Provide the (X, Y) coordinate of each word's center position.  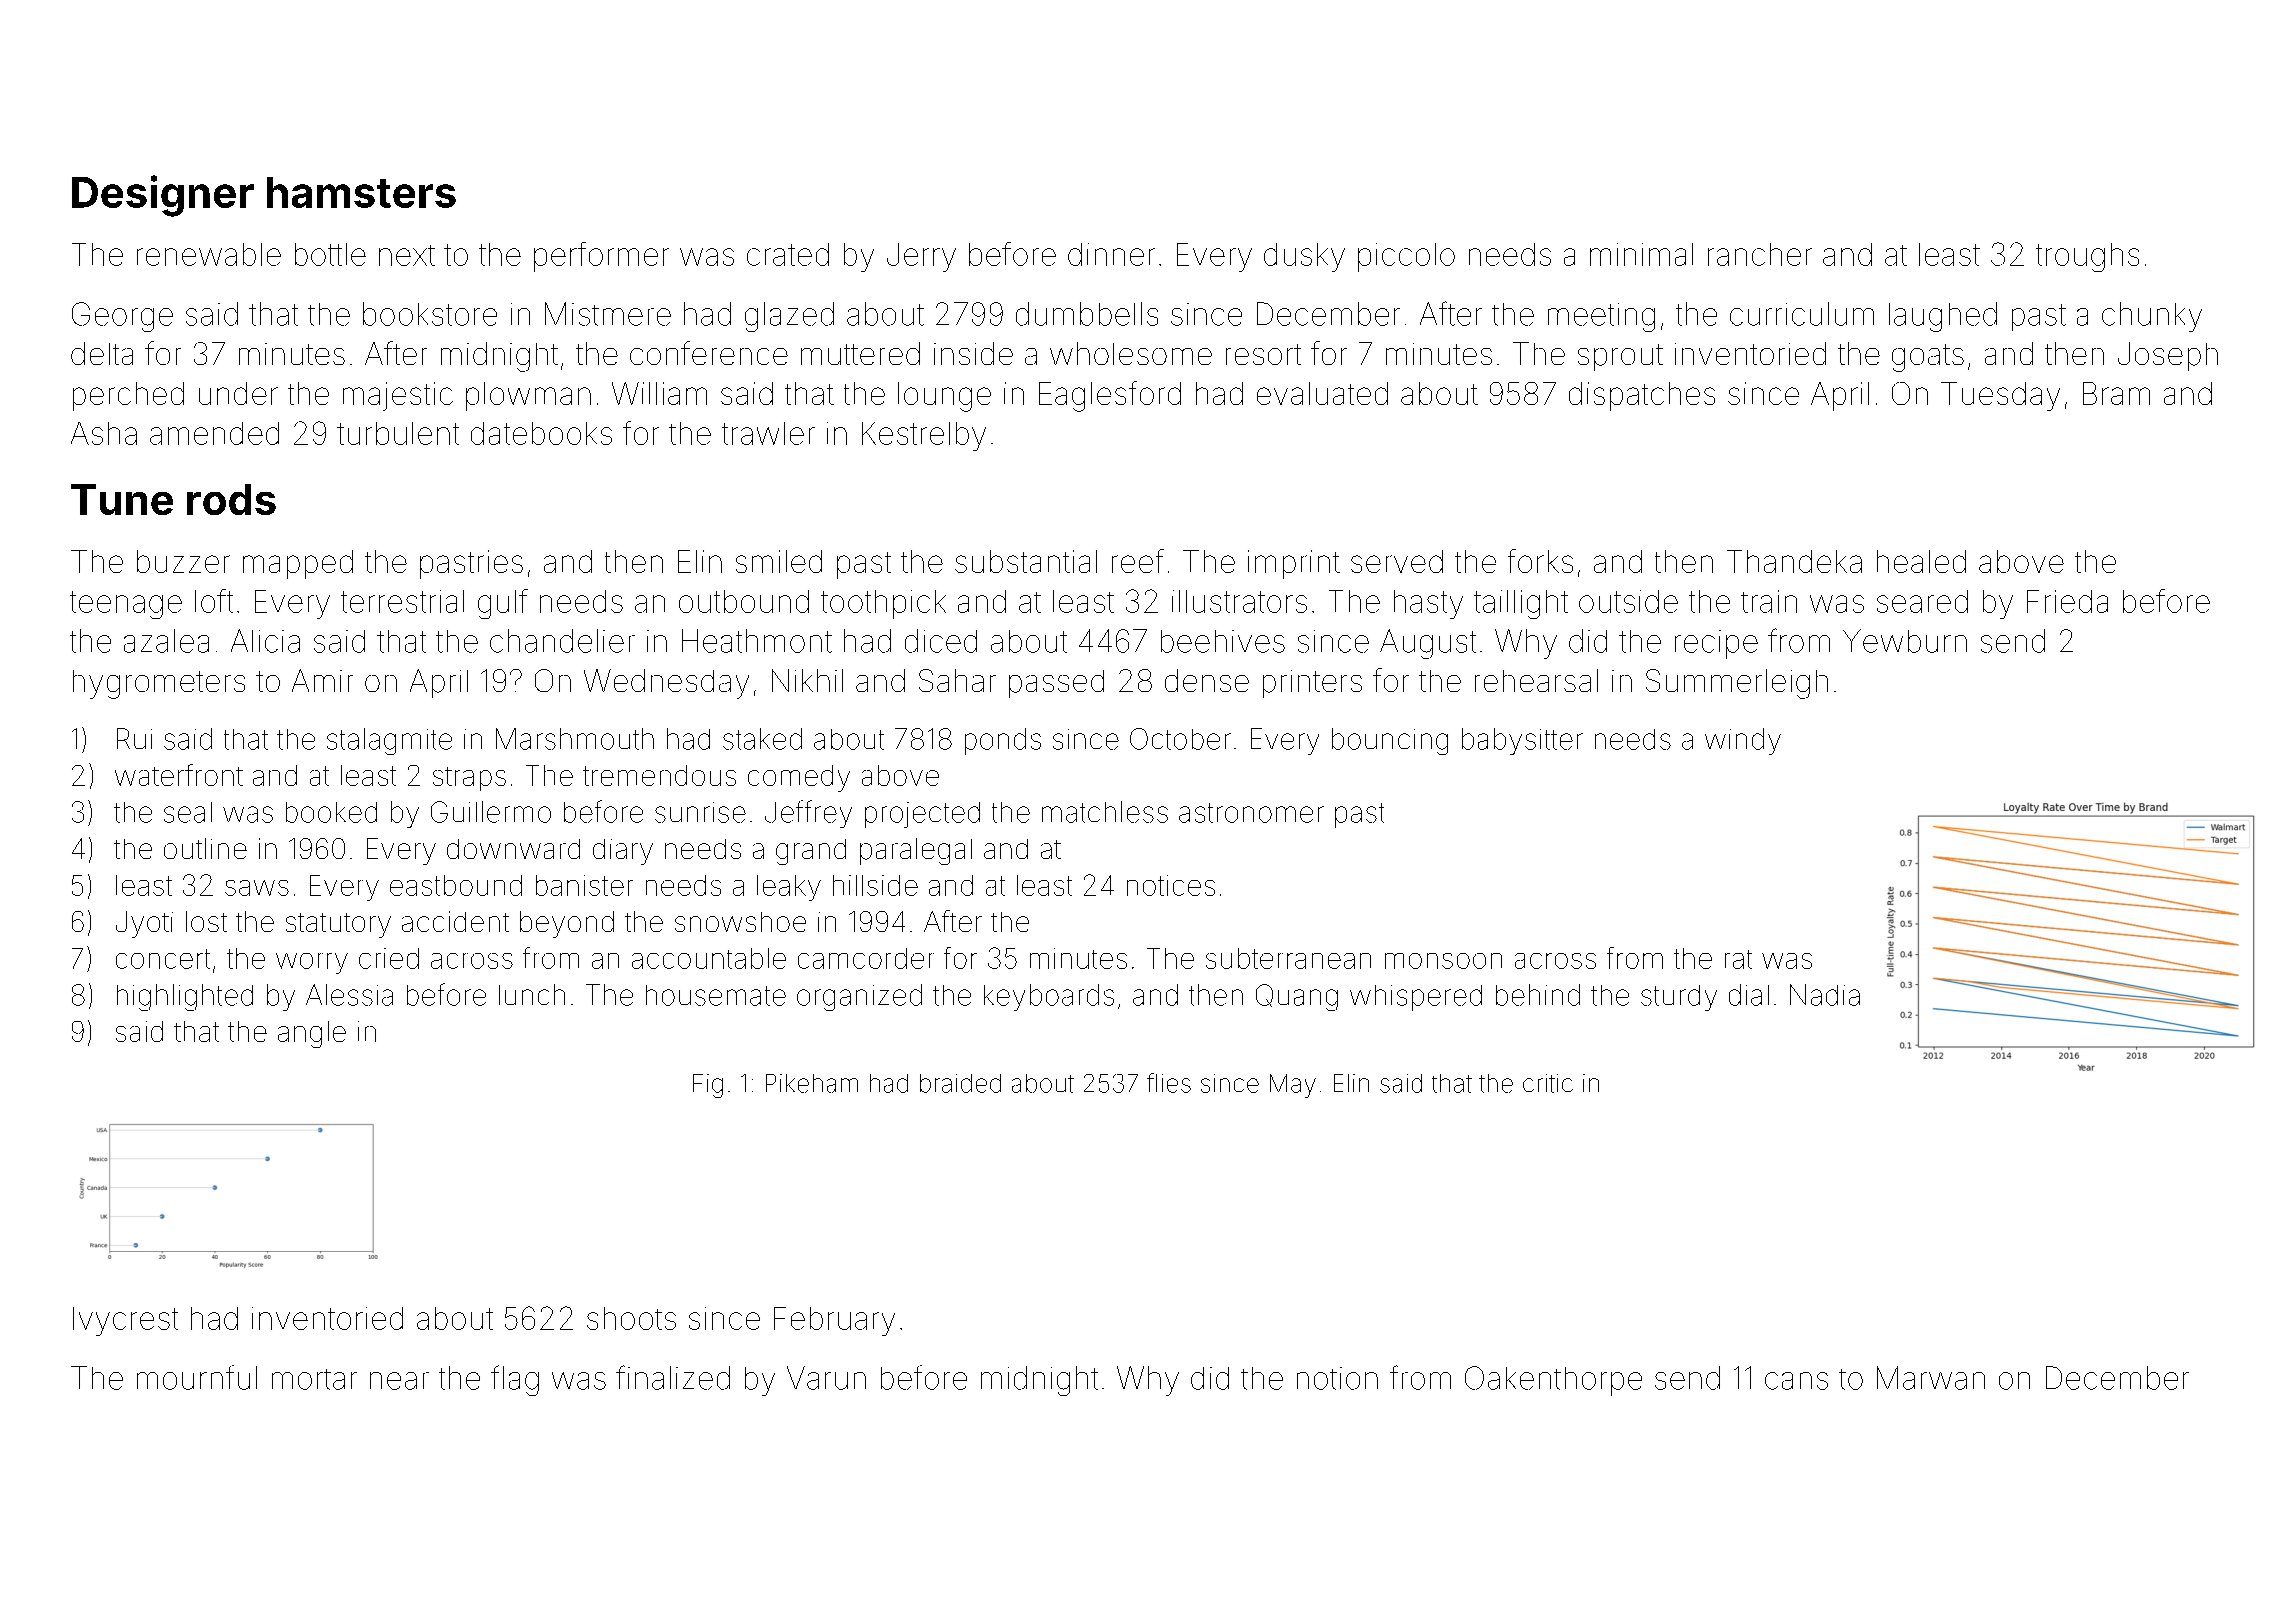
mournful (197, 1377)
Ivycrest (125, 1321)
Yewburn (1905, 641)
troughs (2087, 257)
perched (128, 396)
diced (941, 641)
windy (1743, 741)
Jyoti (144, 924)
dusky (1304, 257)
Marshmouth (575, 739)
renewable (209, 254)
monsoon (1443, 961)
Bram (2116, 393)
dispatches (1642, 396)
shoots (631, 1318)
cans (1796, 1381)
